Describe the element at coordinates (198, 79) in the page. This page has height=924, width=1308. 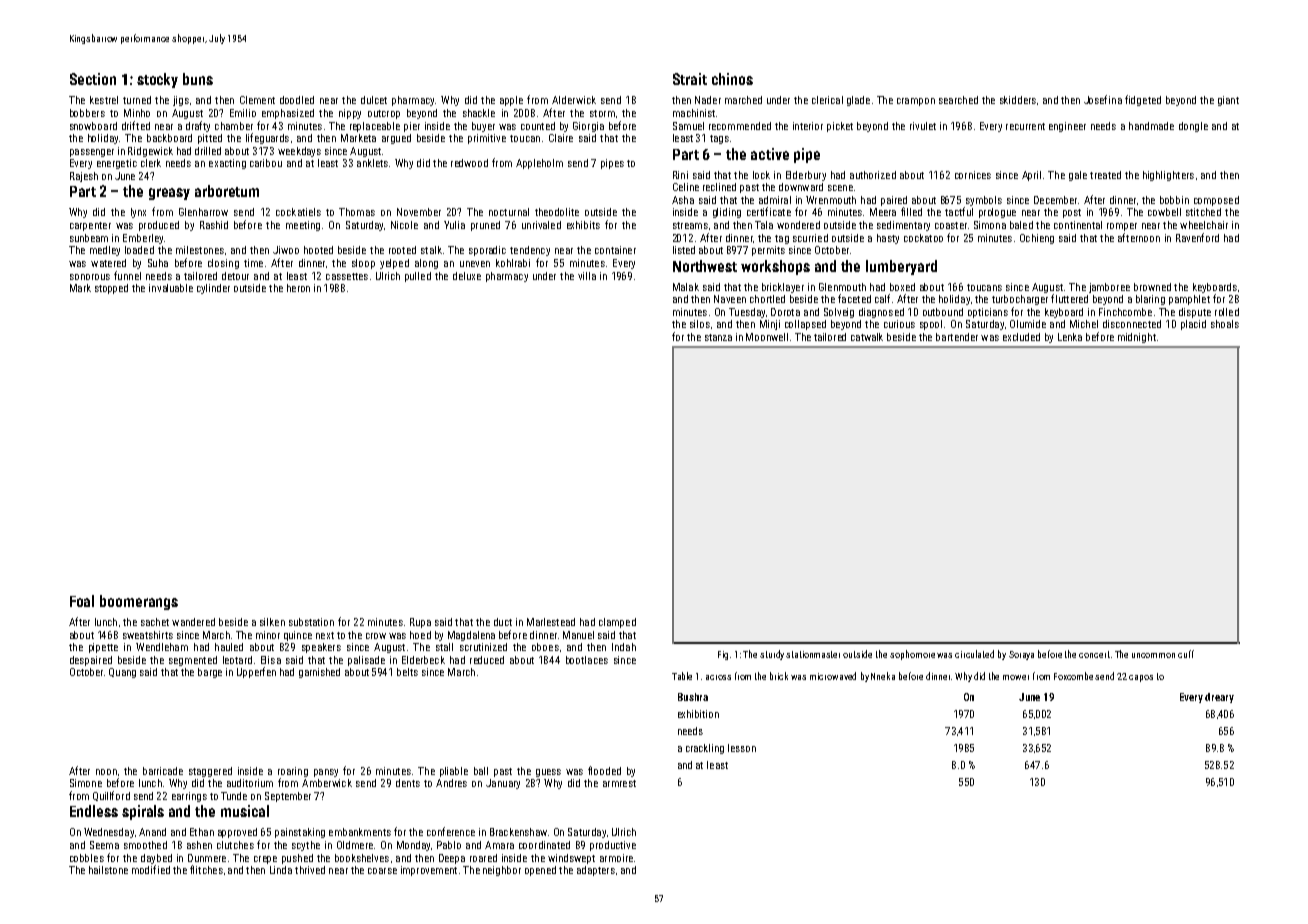
I see `buns` at that location.
